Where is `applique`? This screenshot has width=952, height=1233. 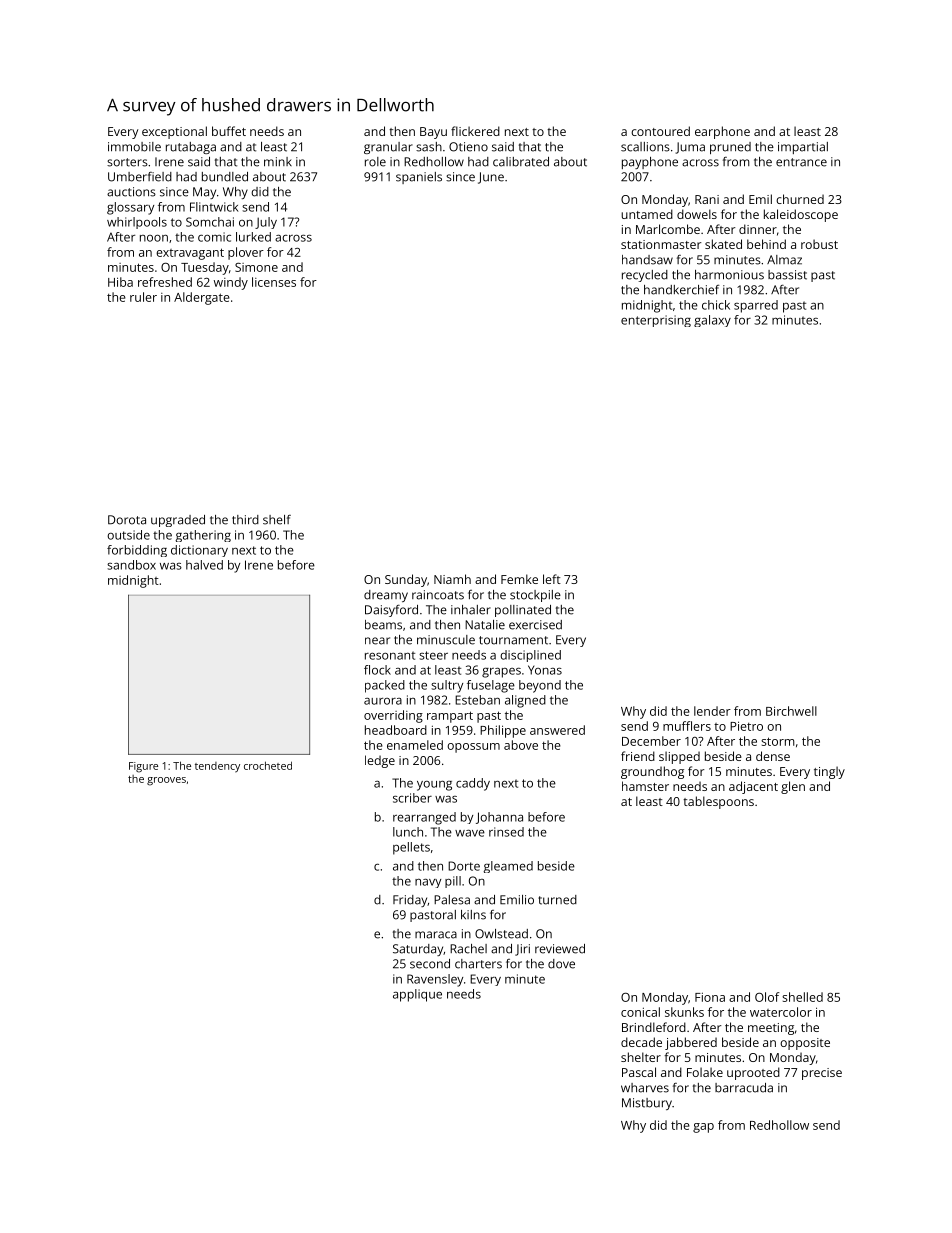
applique is located at coordinates (417, 995).
